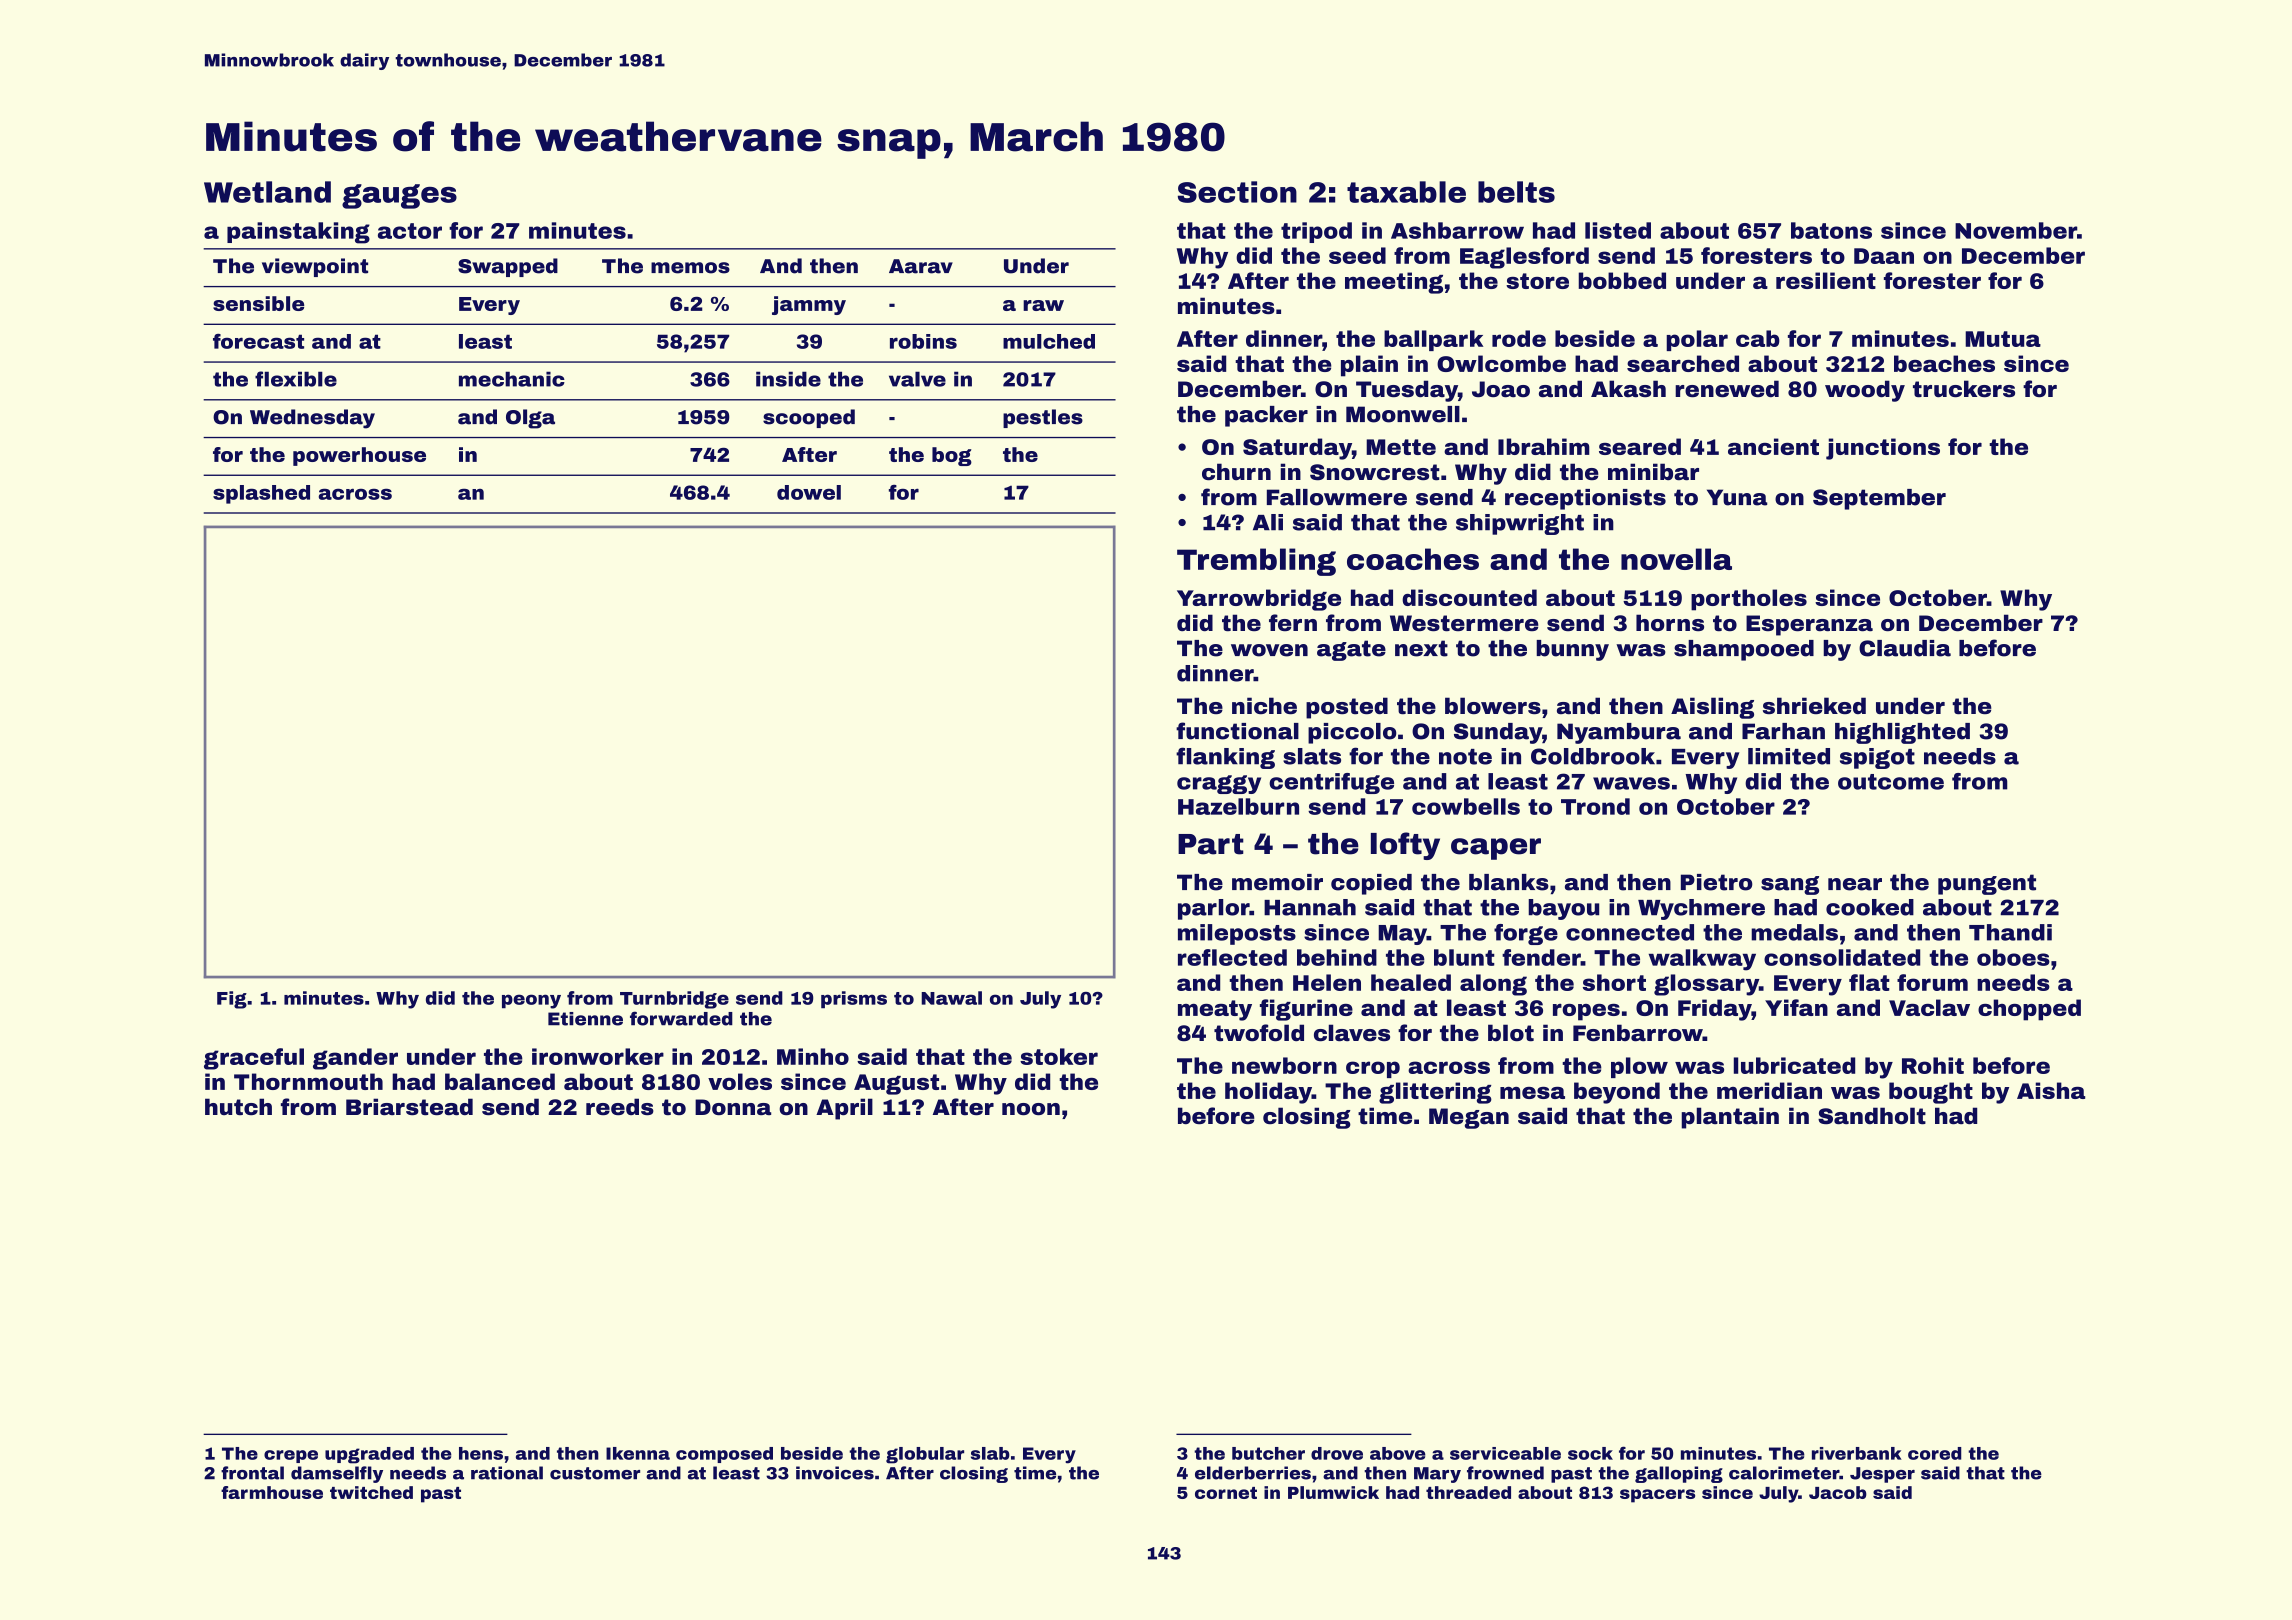 Image resolution: width=2292 pixels, height=1620 pixels. What do you see at coordinates (1712, 708) in the screenshot?
I see `Aisling` at bounding box center [1712, 708].
